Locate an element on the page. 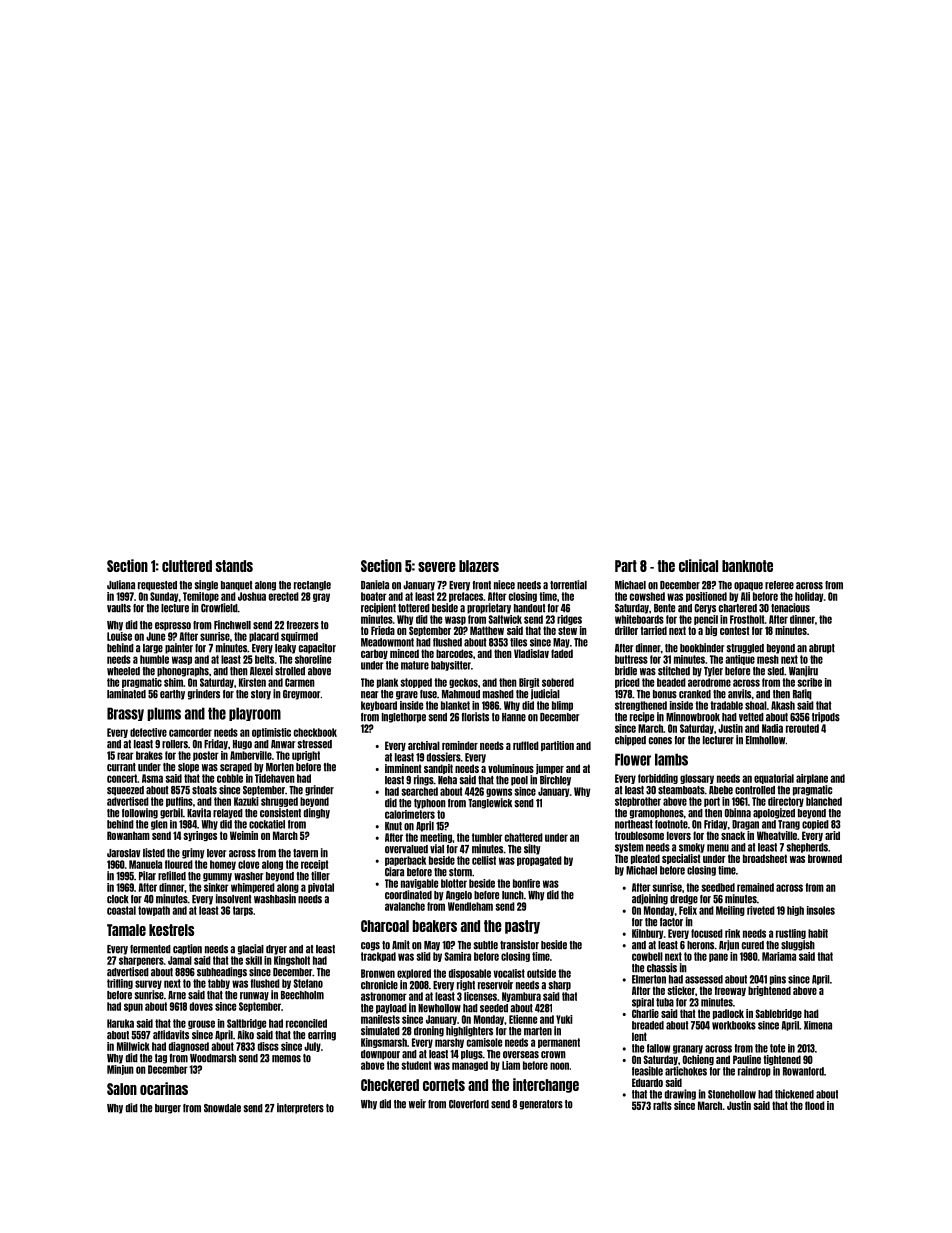 Image resolution: width=952 pixels, height=1233 pixels. interchange is located at coordinates (546, 1085).
